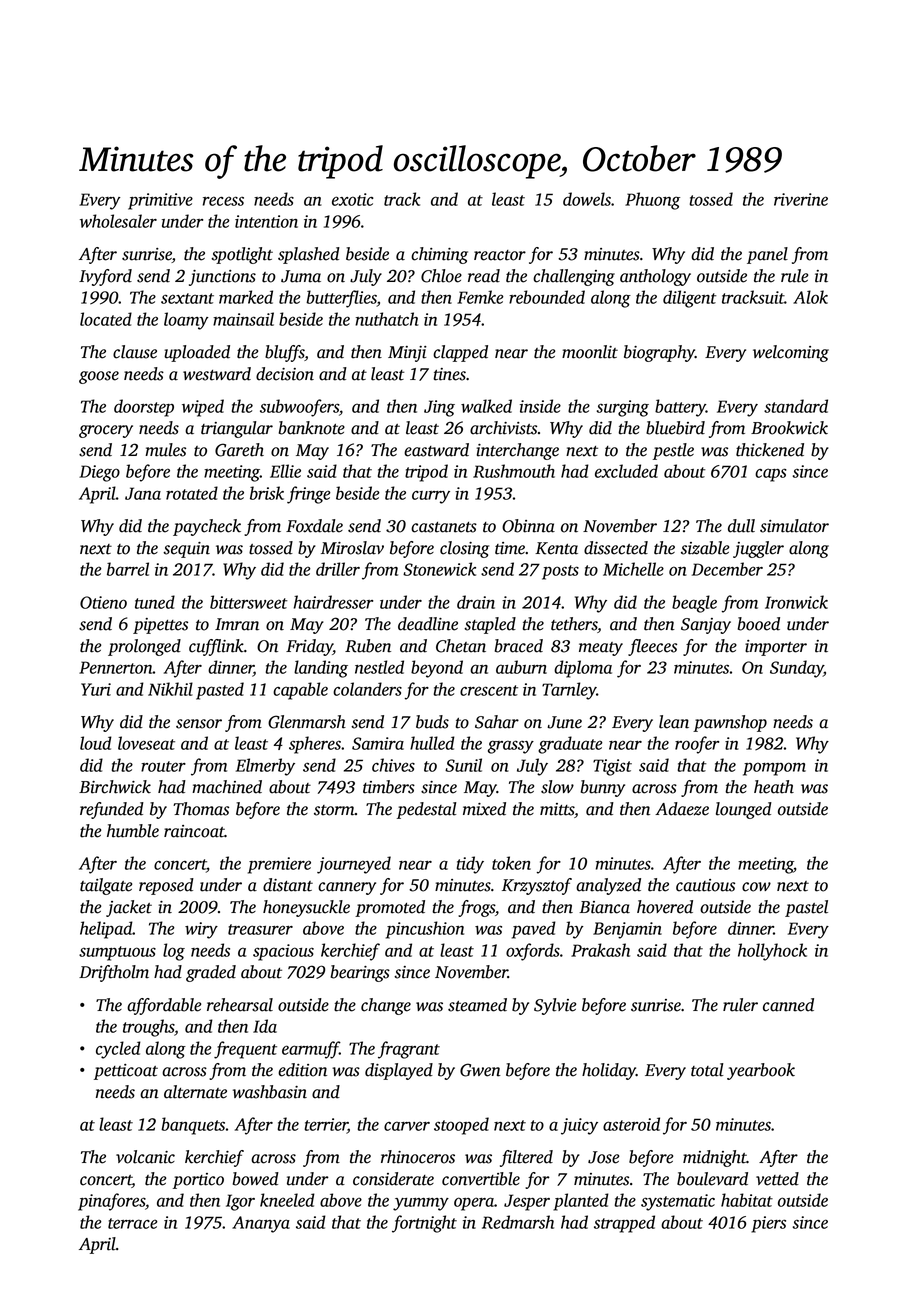 The height and width of the screenshot is (1316, 908). Describe the element at coordinates (486, 406) in the screenshot. I see `walked` at that location.
